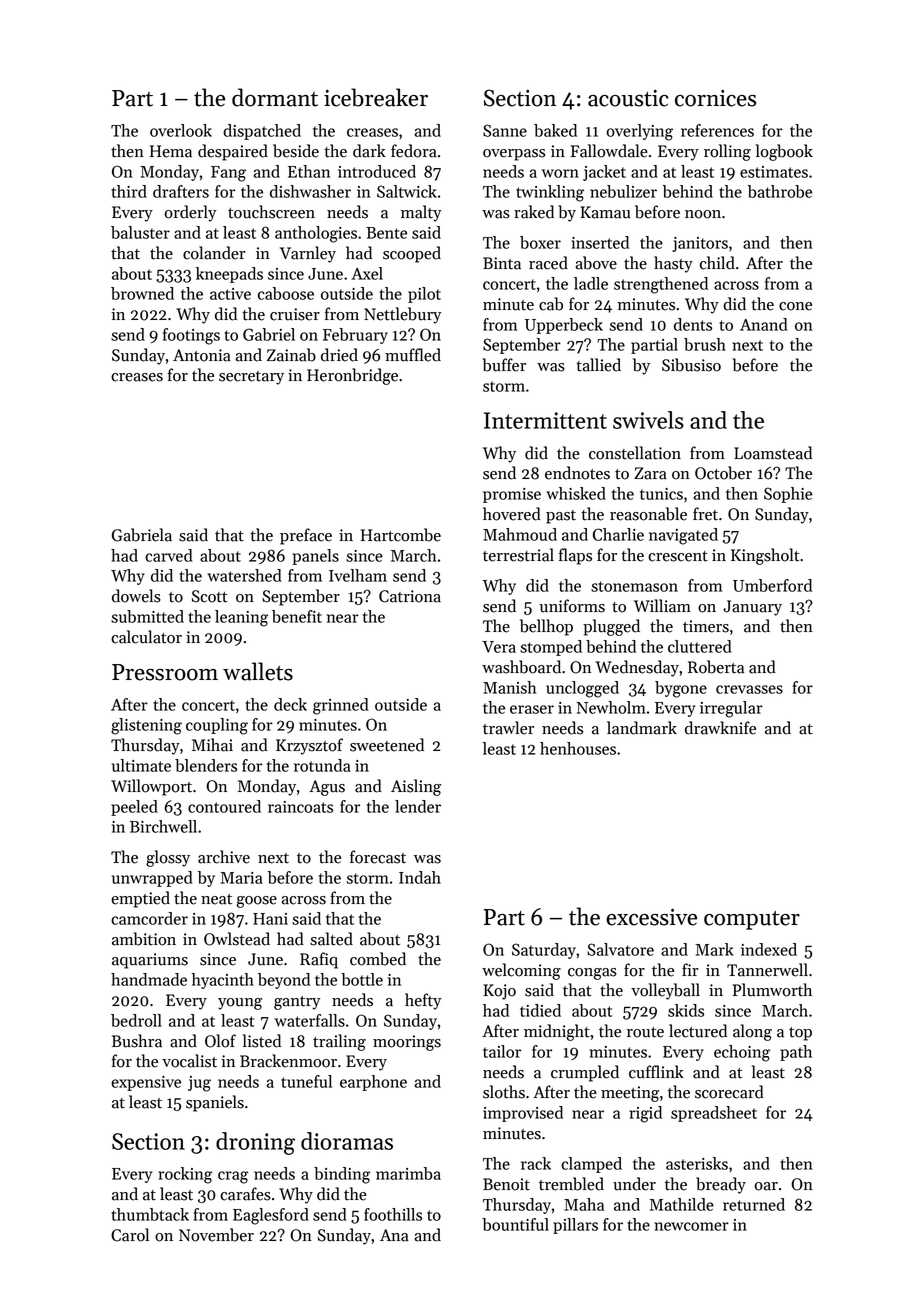 Image resolution: width=924 pixels, height=1308 pixels. What do you see at coordinates (408, 1173) in the document?
I see `marimba` at bounding box center [408, 1173].
